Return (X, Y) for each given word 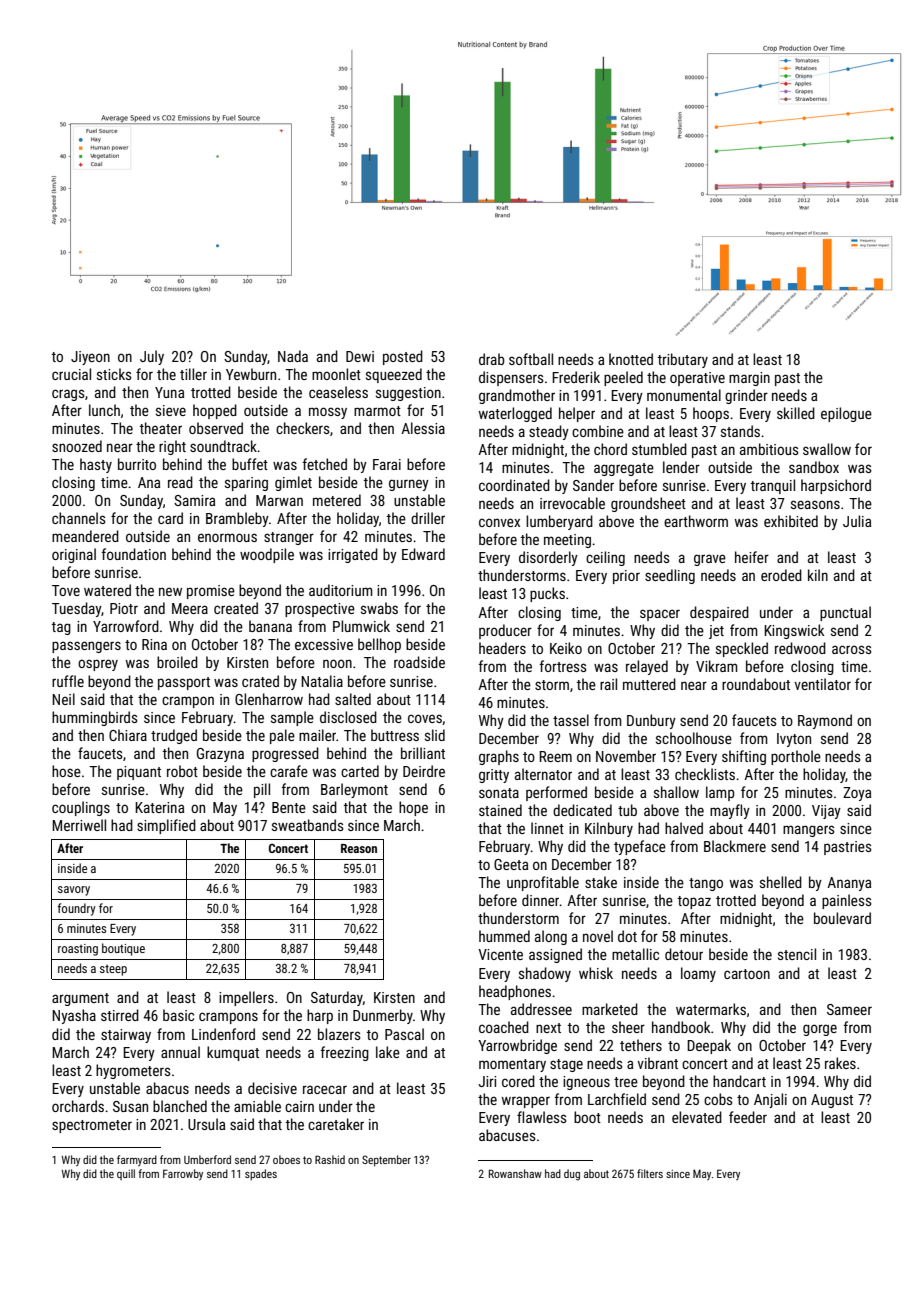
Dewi (360, 356)
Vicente (500, 954)
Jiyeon (90, 358)
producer (505, 631)
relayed (647, 667)
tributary (683, 360)
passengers (86, 647)
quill (126, 1174)
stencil (797, 954)
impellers (246, 998)
